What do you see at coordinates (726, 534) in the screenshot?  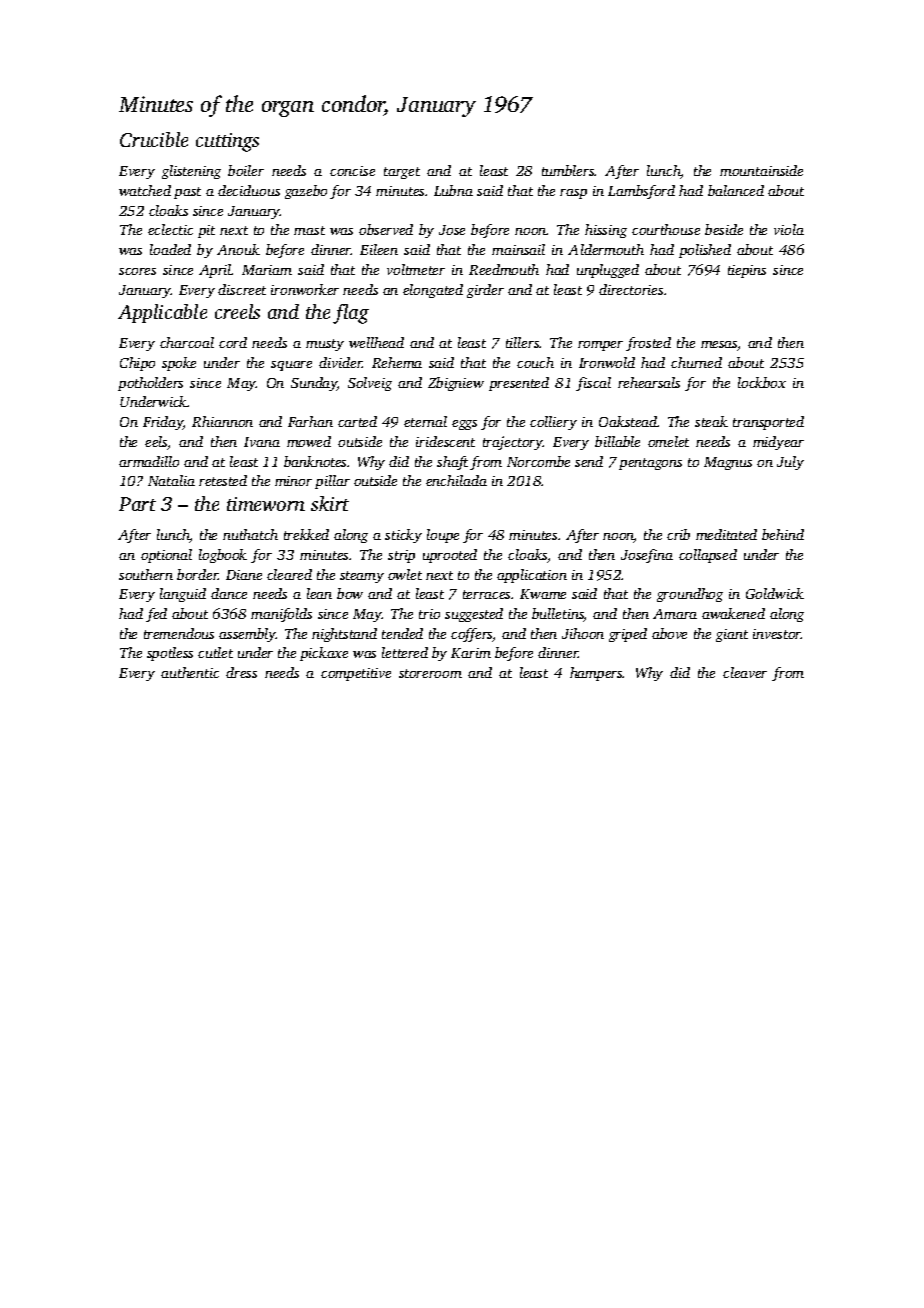 I see `meditated` at bounding box center [726, 534].
